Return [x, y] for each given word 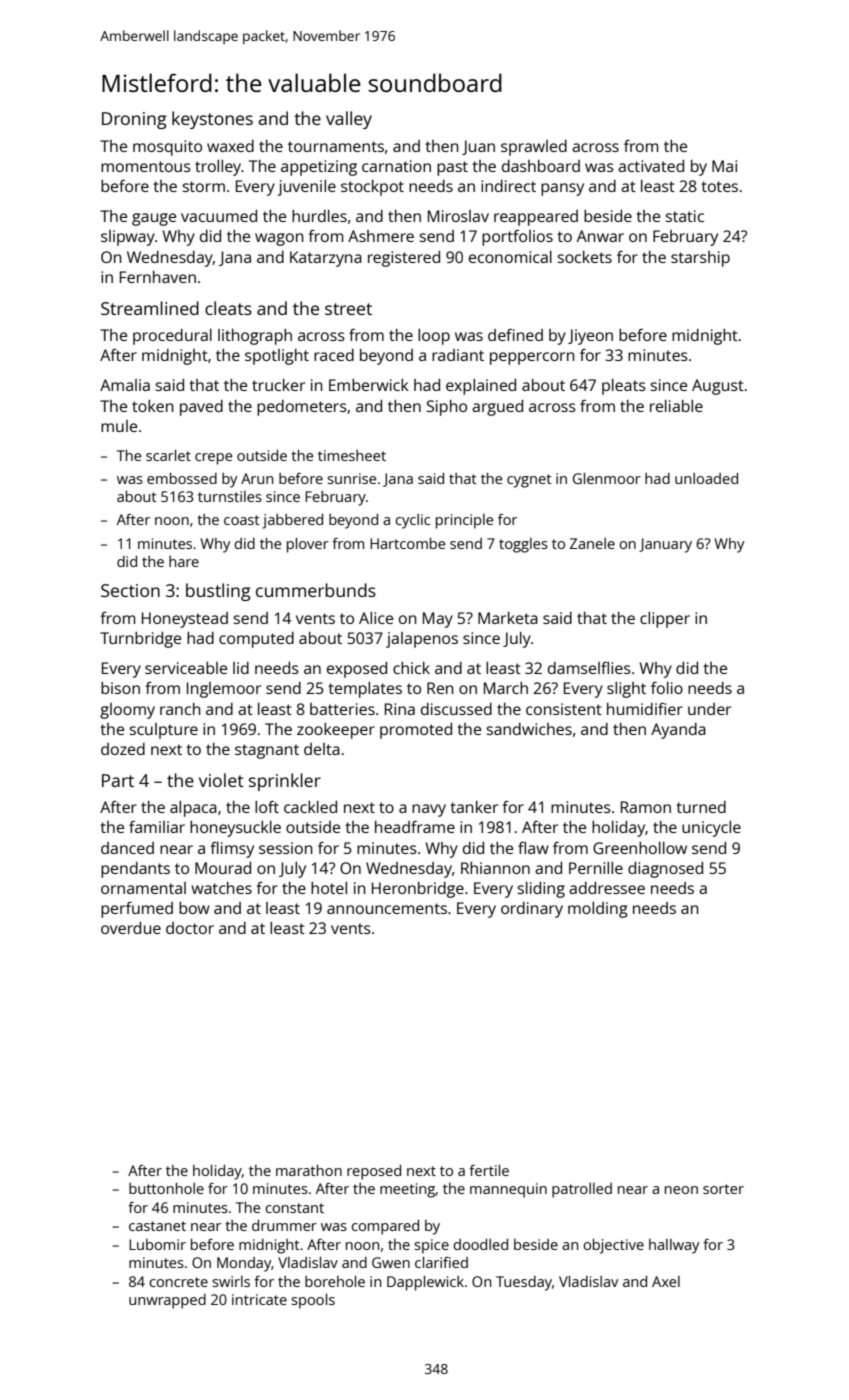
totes [719, 186]
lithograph [255, 337]
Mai [724, 166]
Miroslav [458, 216]
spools [313, 1301]
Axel [666, 1281]
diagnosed [665, 870]
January [665, 545]
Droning [134, 120]
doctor [190, 928]
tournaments [336, 146]
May [438, 620]
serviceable [186, 668]
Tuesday [524, 1283]
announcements [387, 908]
